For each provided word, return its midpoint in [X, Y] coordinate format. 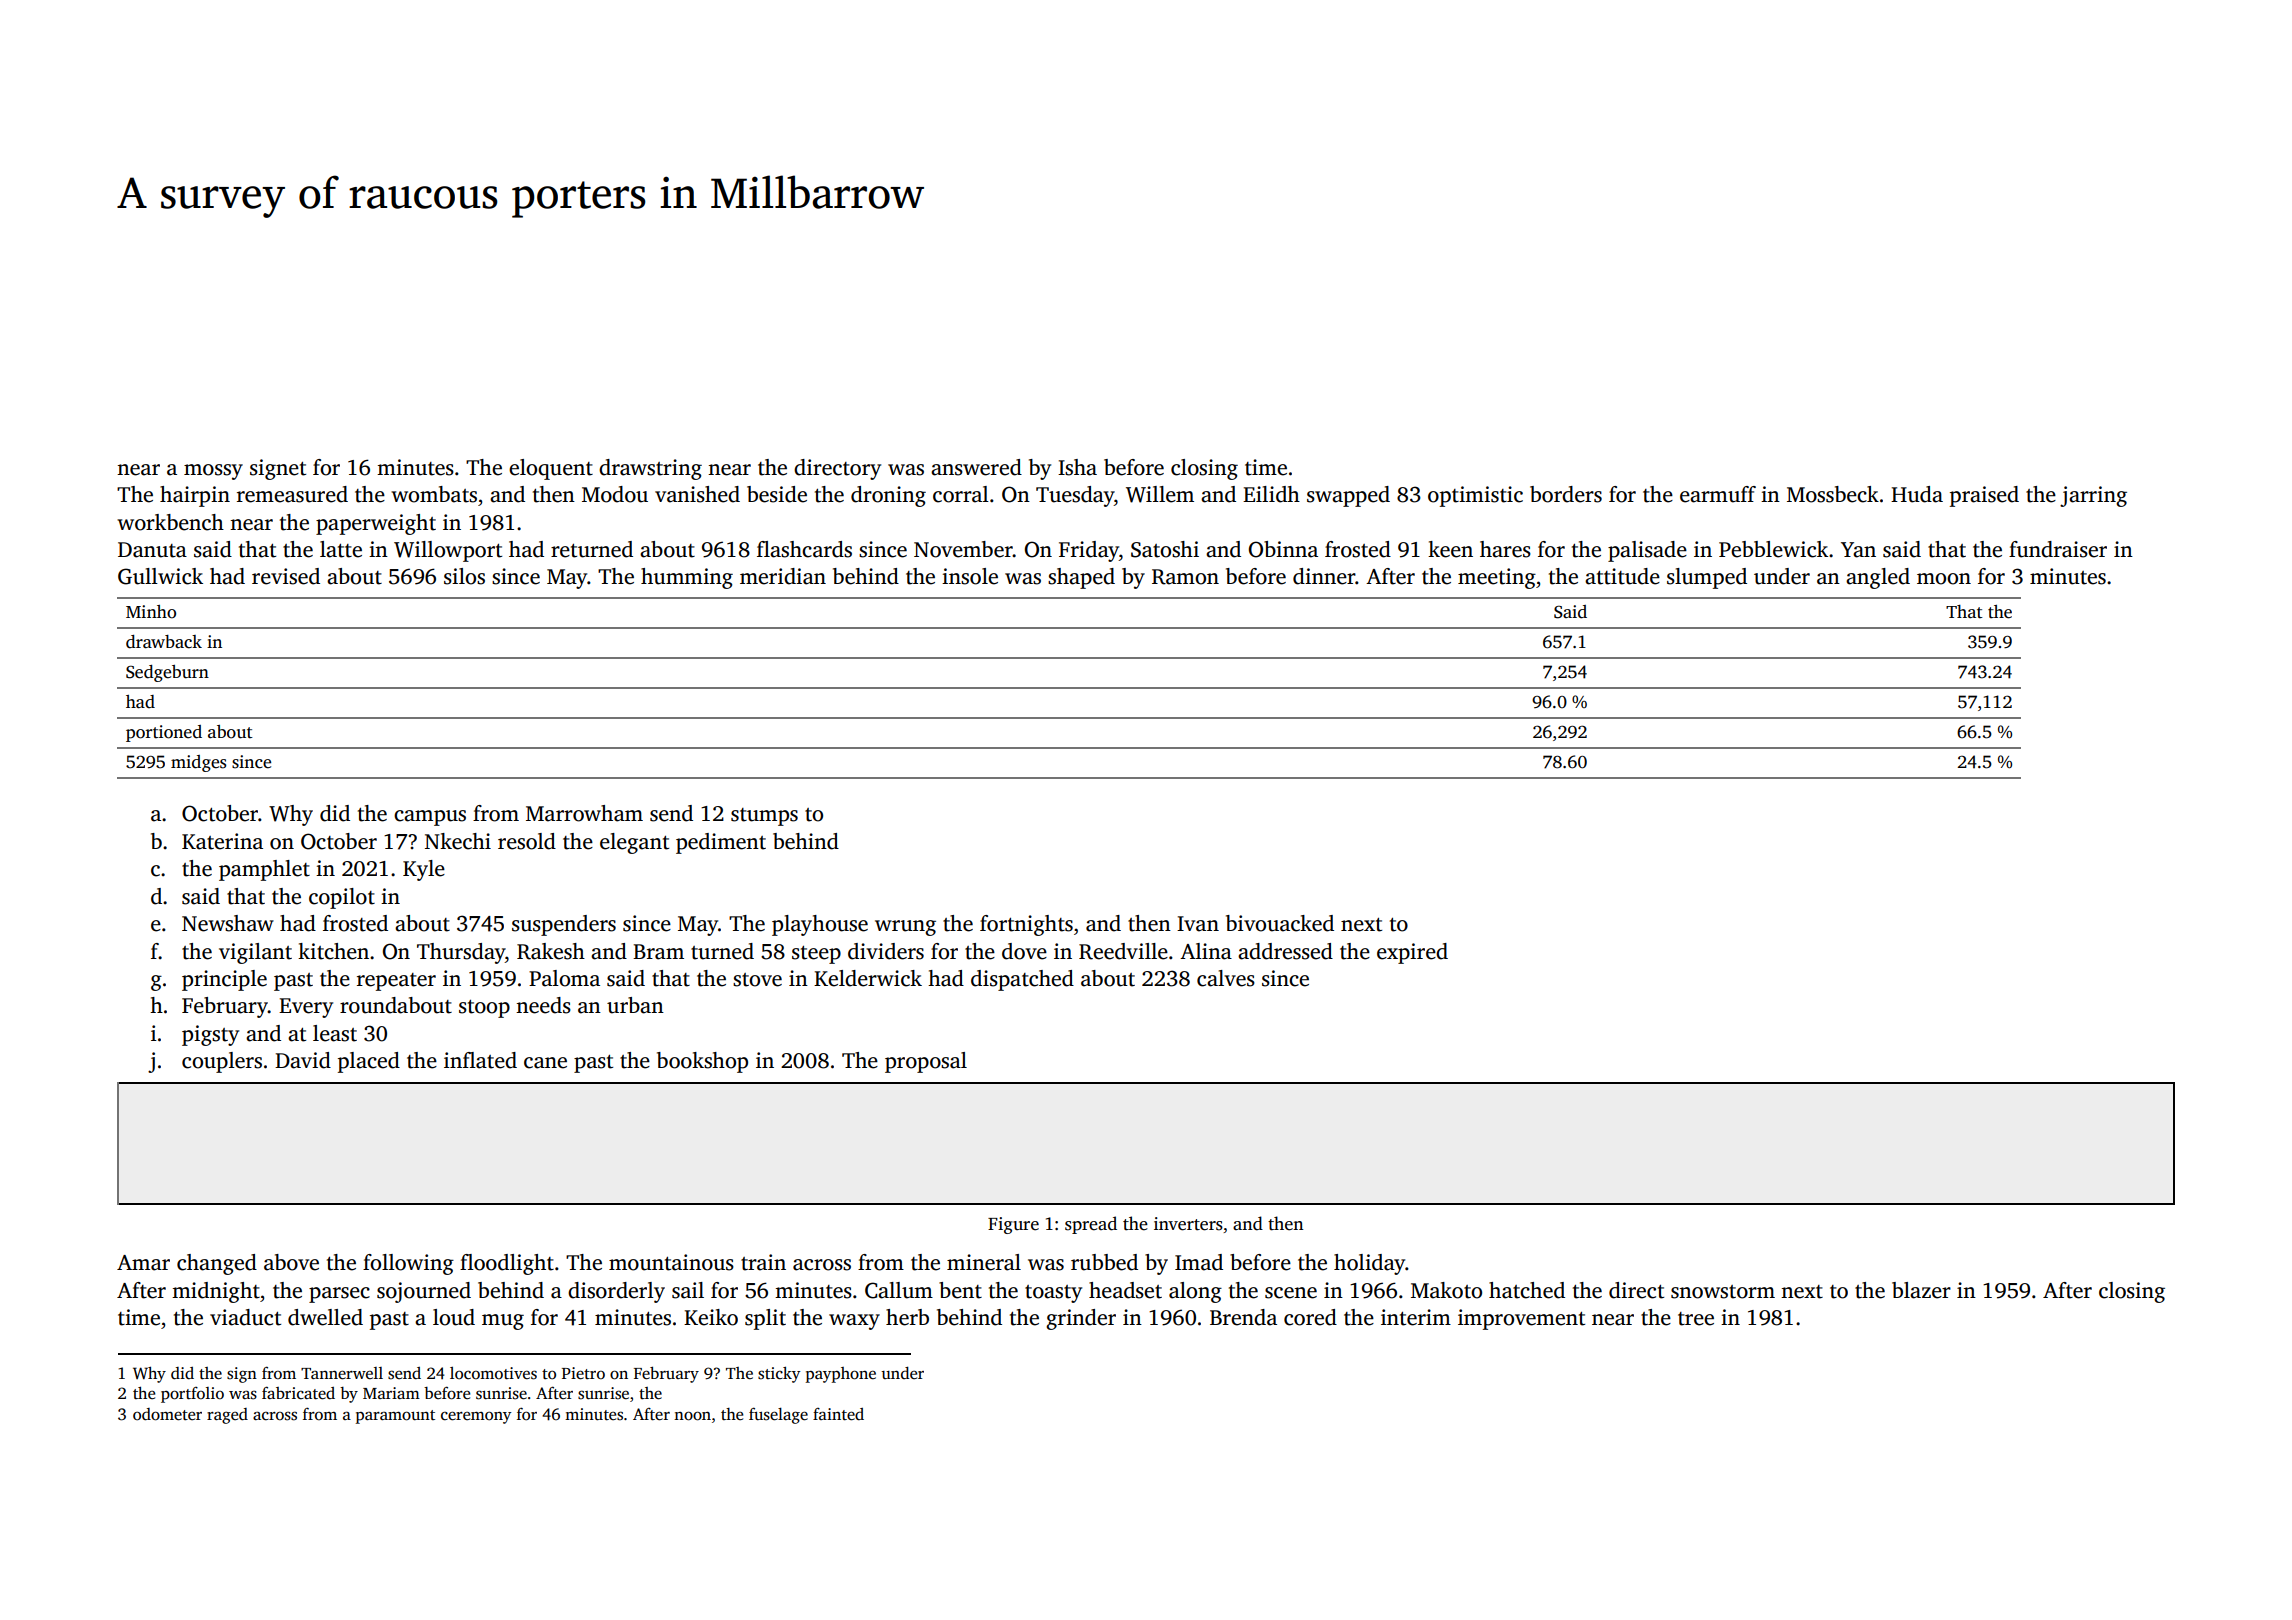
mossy [213, 472]
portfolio [192, 1395]
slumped [1707, 578]
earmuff [1718, 494]
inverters [1188, 1224]
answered [976, 467]
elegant [634, 843]
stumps [764, 817]
